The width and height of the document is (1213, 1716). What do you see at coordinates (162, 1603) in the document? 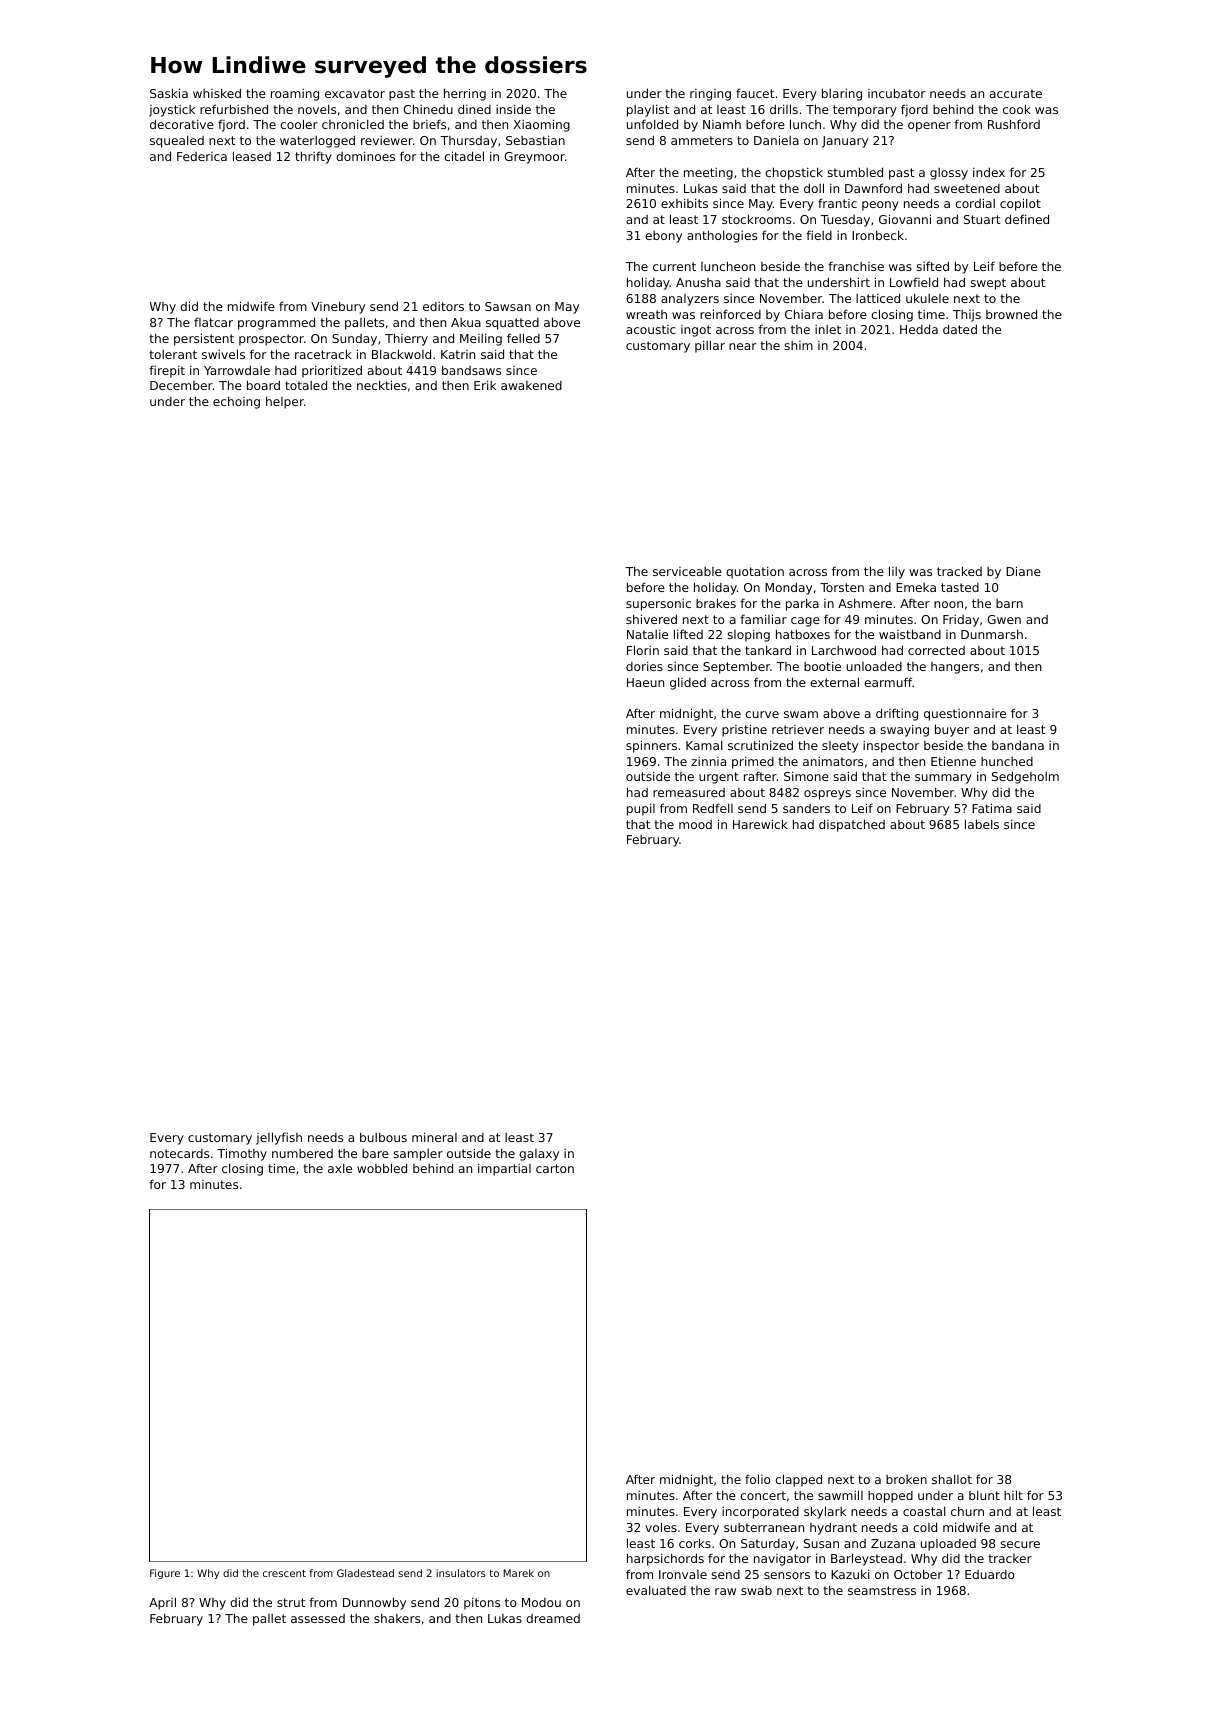
I see `April` at bounding box center [162, 1603].
